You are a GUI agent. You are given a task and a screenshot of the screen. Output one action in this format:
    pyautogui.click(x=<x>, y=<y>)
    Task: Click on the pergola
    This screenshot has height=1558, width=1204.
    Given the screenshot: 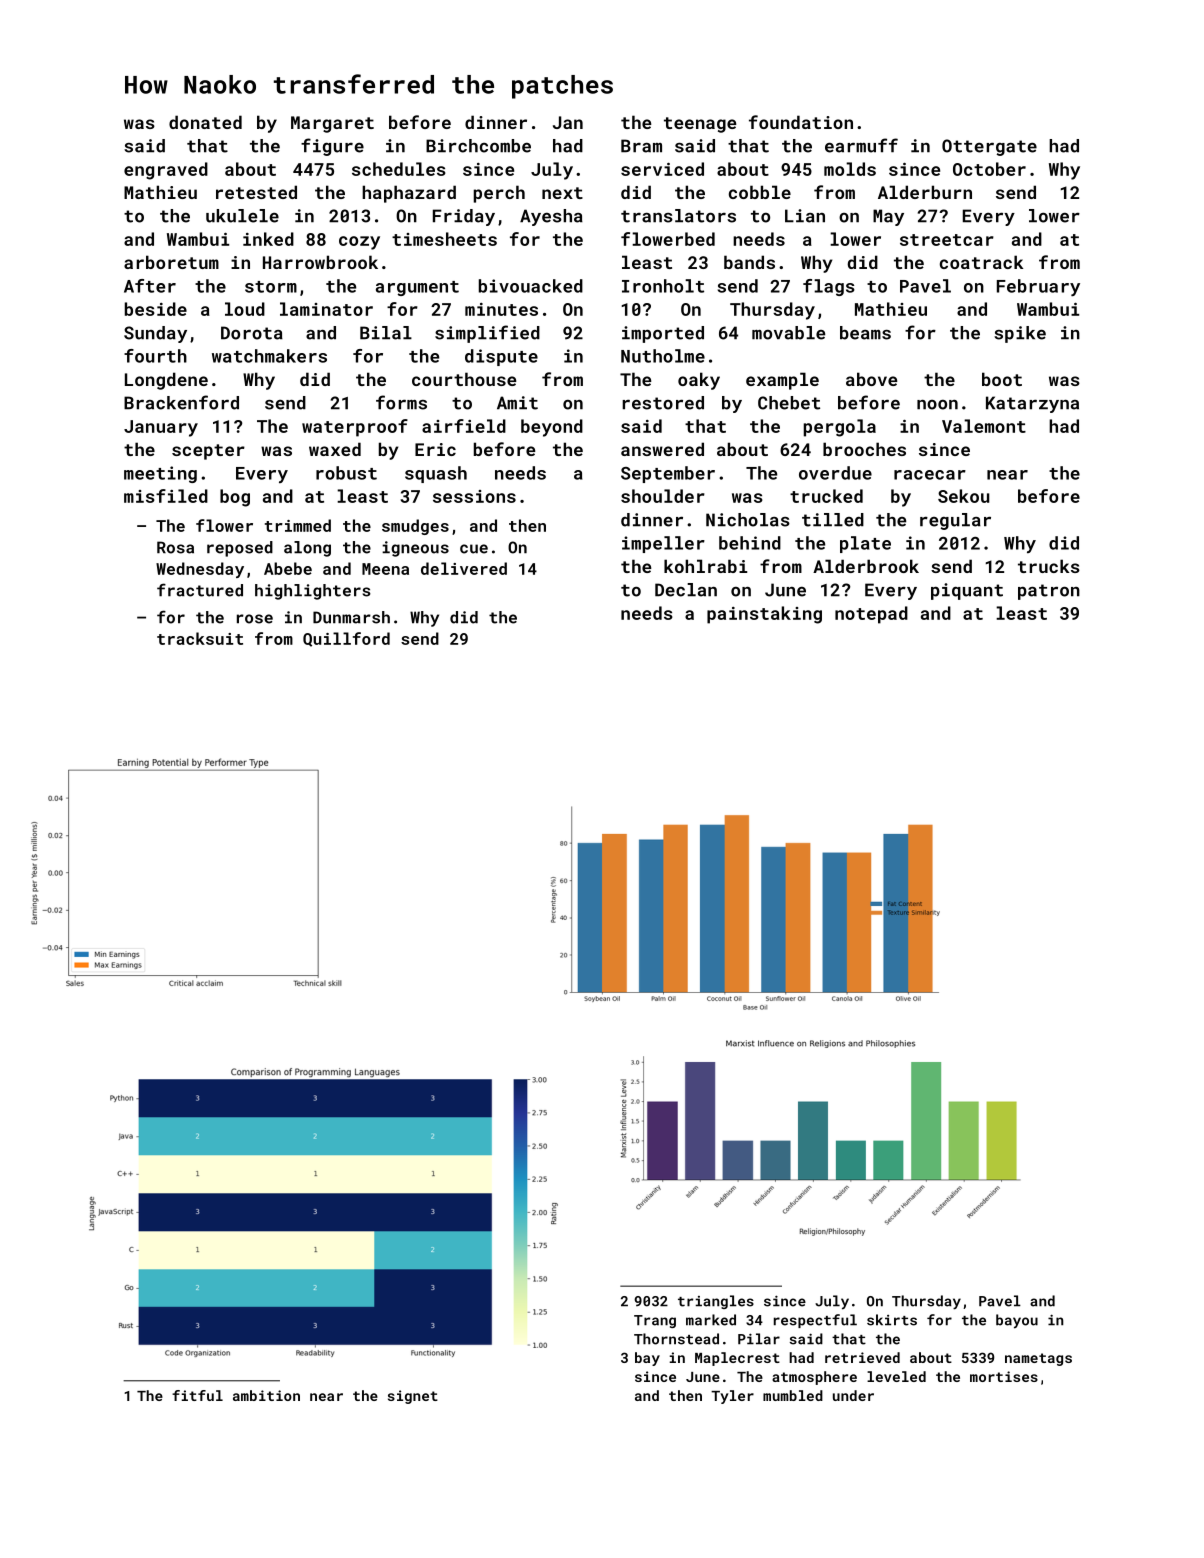 What is the action you would take?
    pyautogui.click(x=840, y=428)
